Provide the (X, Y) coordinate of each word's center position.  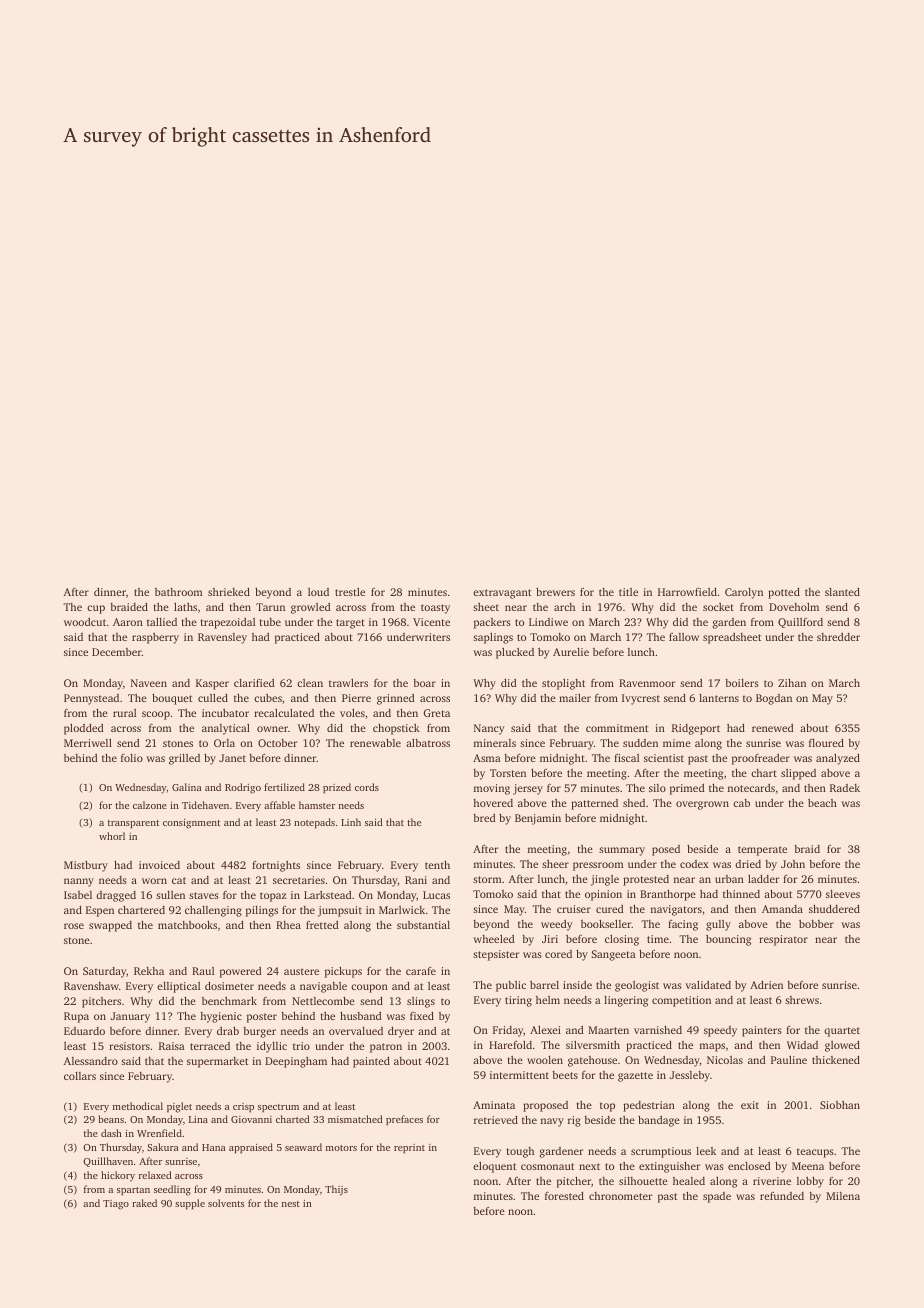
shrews (802, 1000)
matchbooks (187, 925)
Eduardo (84, 1031)
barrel (544, 985)
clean (310, 683)
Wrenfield (159, 1133)
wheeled (494, 939)
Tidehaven (205, 805)
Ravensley (222, 638)
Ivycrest (641, 699)
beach (822, 803)
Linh (351, 822)
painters (762, 1031)
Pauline (789, 1060)
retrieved (496, 1120)
